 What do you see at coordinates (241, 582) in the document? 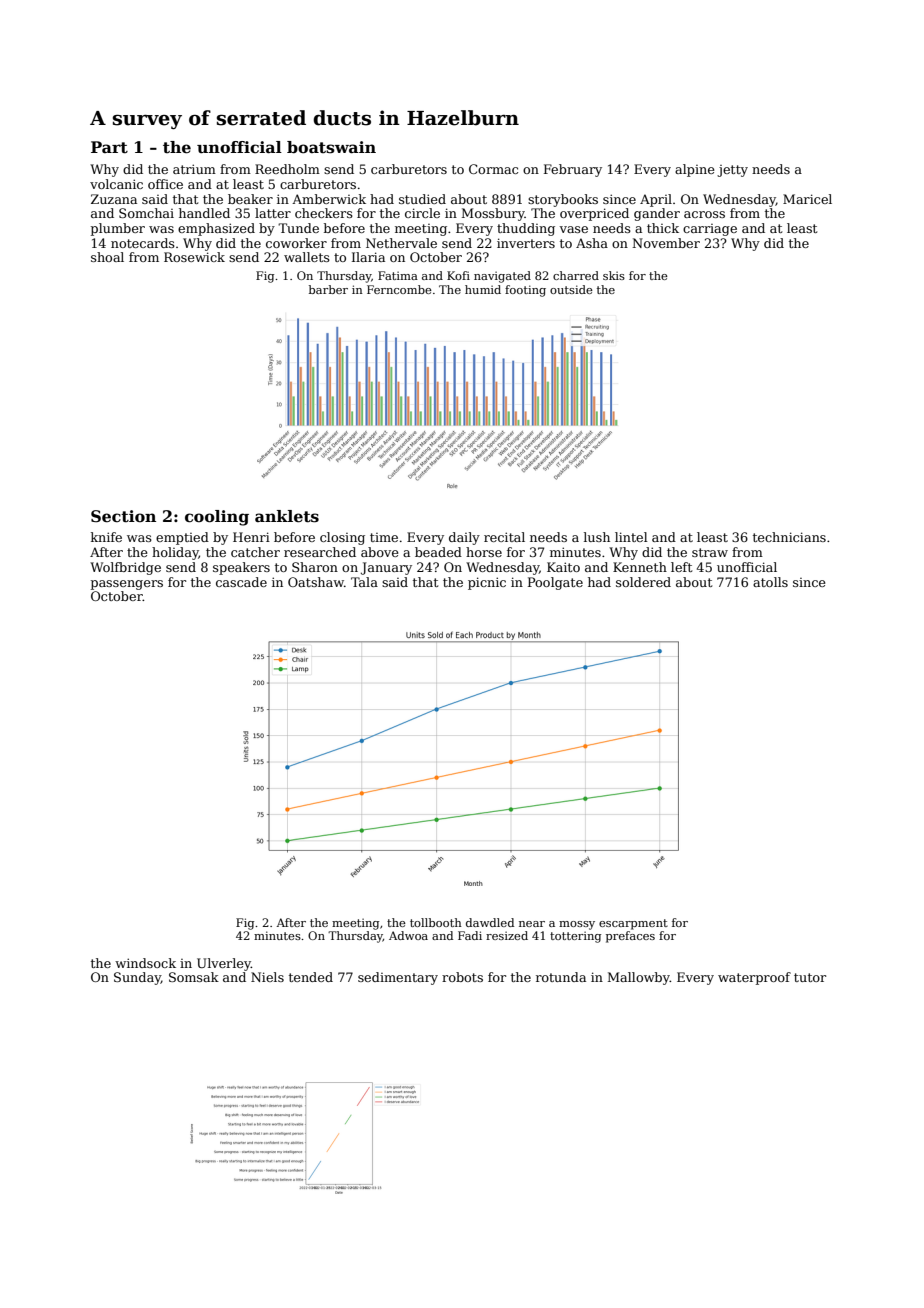
I see `cascade` at bounding box center [241, 582].
